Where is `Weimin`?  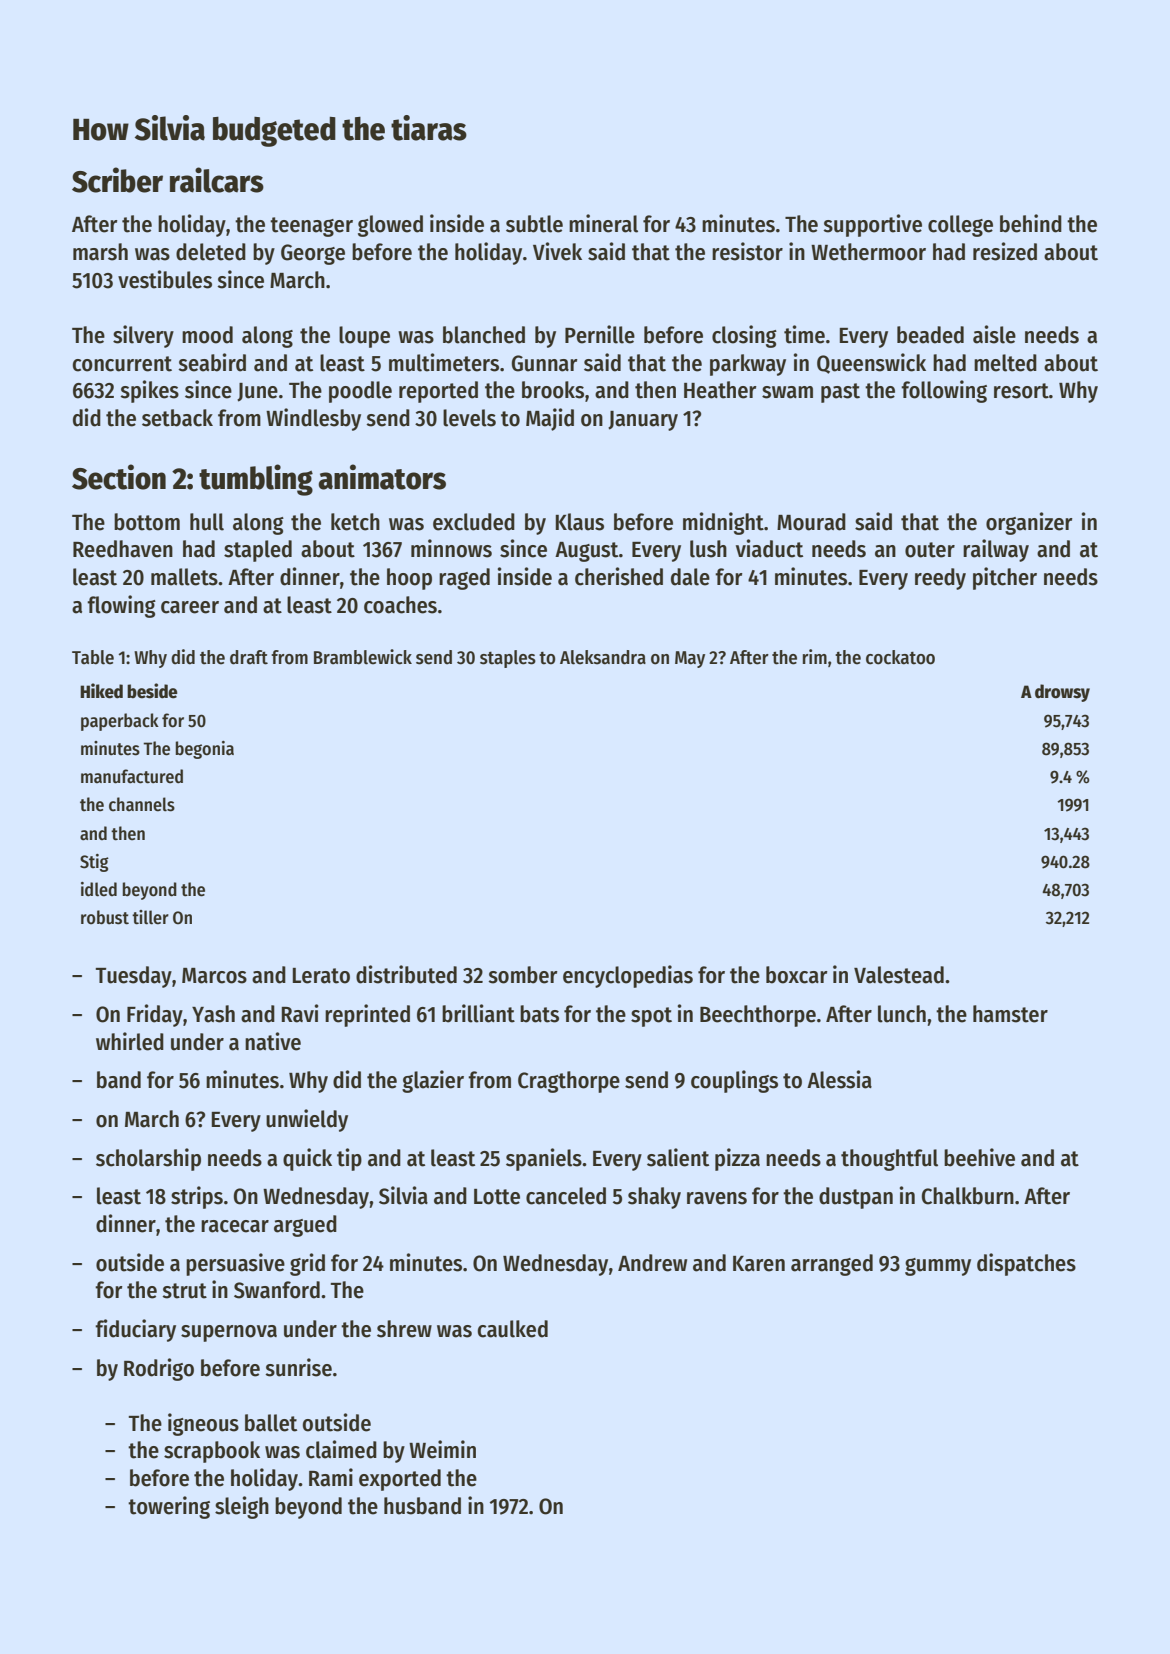
Weimin is located at coordinates (442, 1449).
